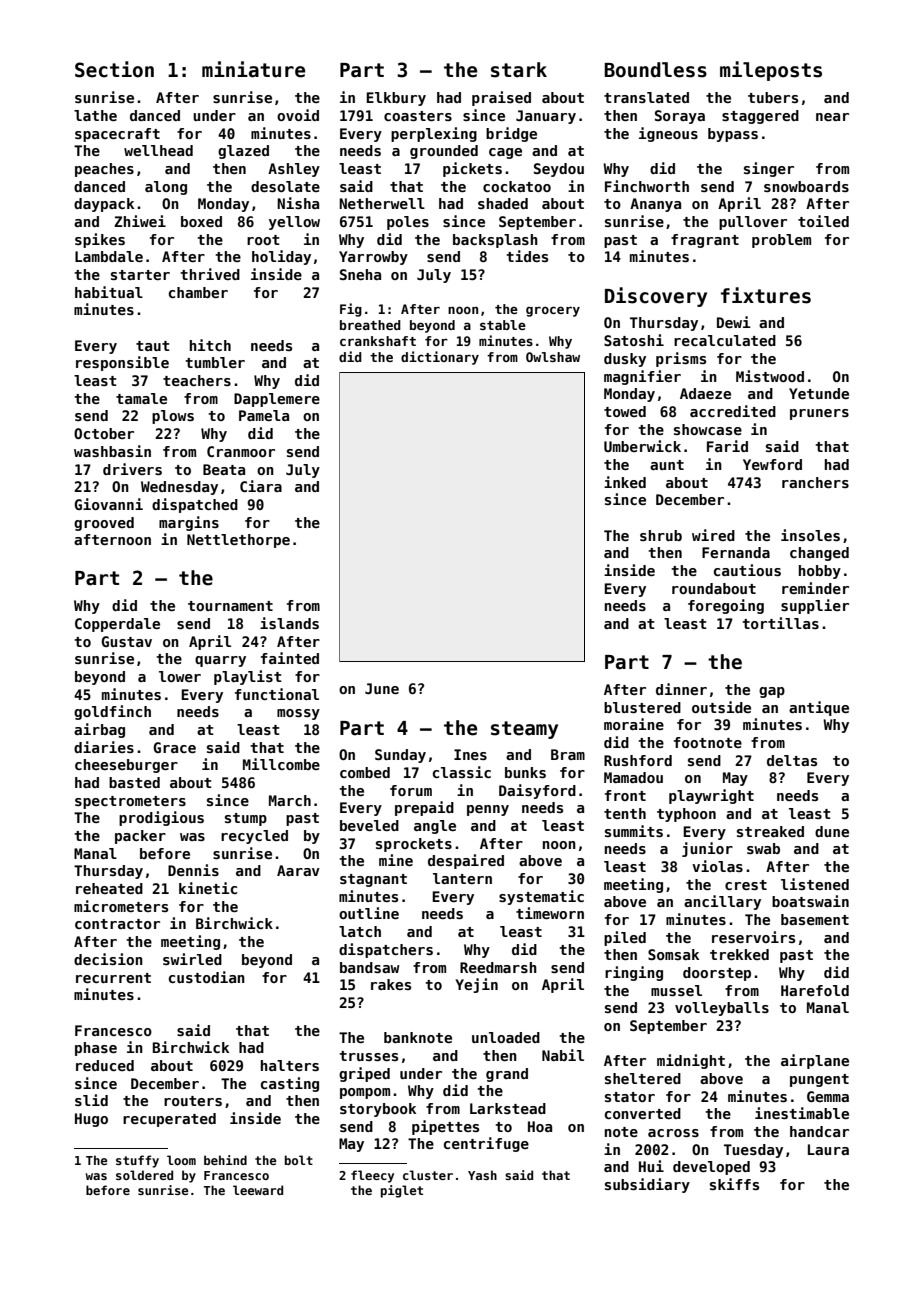 The image size is (924, 1308). What do you see at coordinates (711, 796) in the screenshot?
I see `playwright` at bounding box center [711, 796].
